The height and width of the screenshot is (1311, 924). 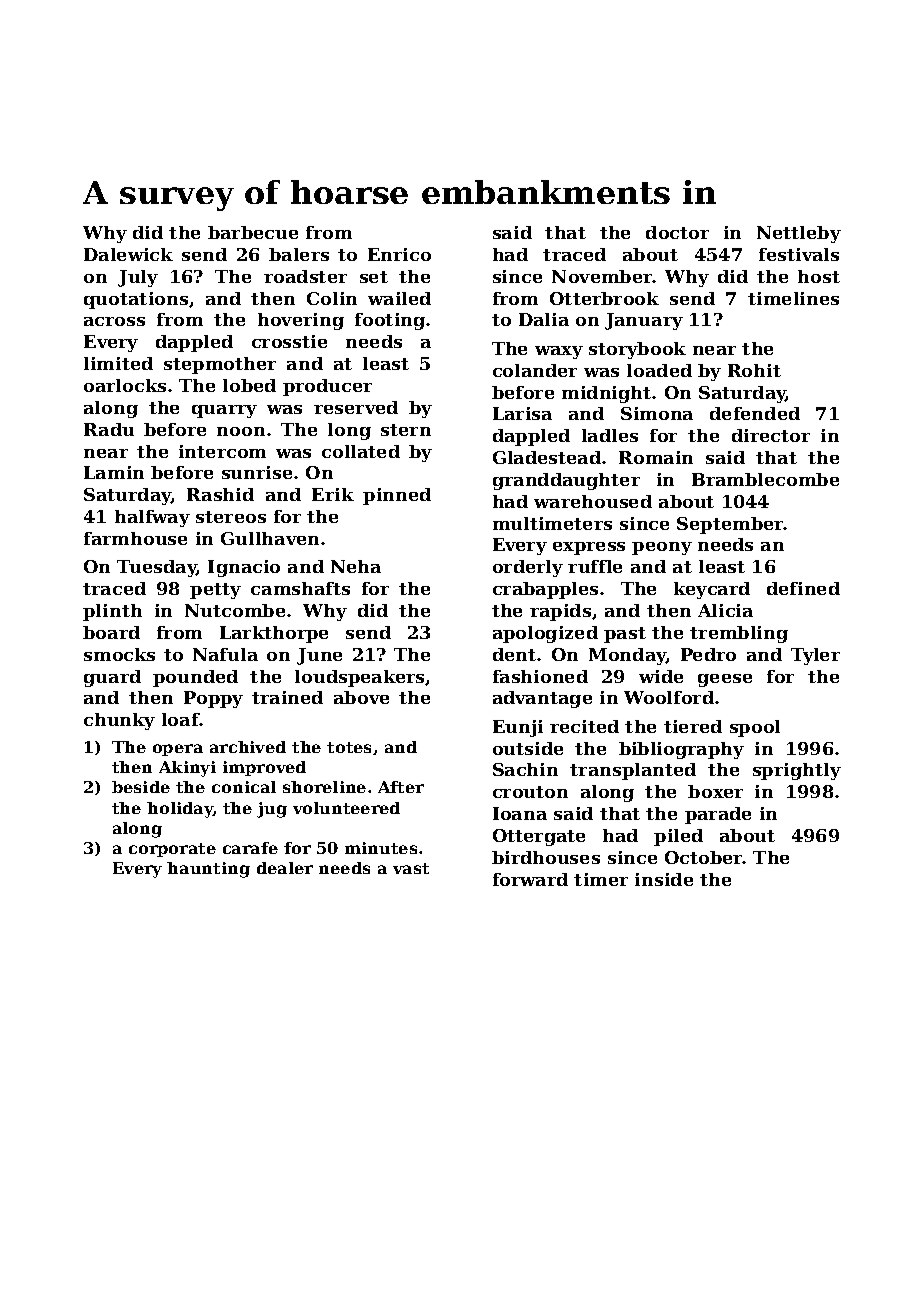 What do you see at coordinates (399, 298) in the screenshot?
I see `wailed` at bounding box center [399, 298].
